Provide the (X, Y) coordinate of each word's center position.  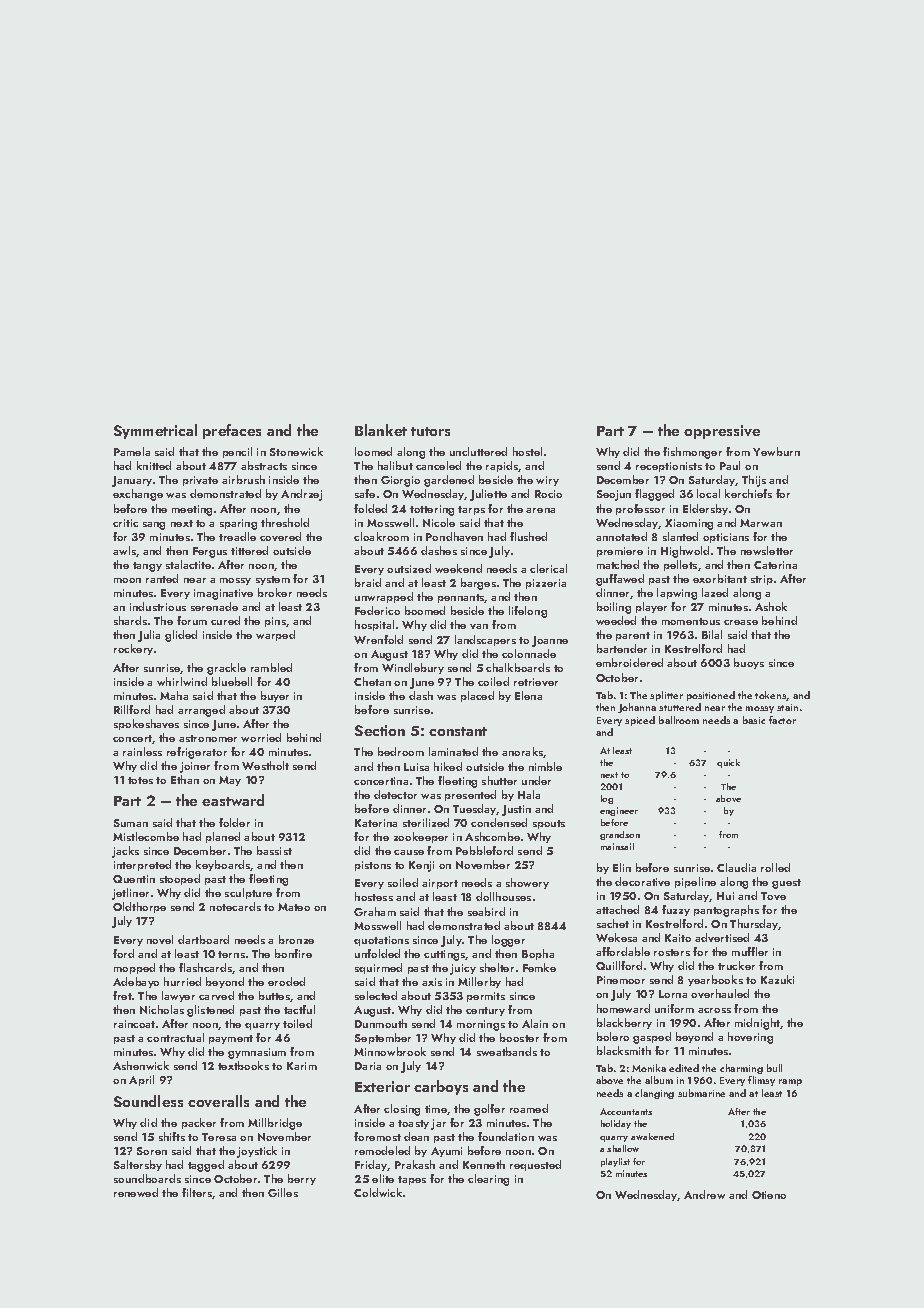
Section (380, 730)
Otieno (769, 1195)
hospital (374, 625)
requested (535, 1165)
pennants (461, 598)
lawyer (178, 996)
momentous (691, 621)
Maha (174, 695)
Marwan (761, 523)
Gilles (283, 1192)
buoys (749, 663)
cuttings (445, 955)
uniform (674, 1008)
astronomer (208, 738)
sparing (238, 524)
